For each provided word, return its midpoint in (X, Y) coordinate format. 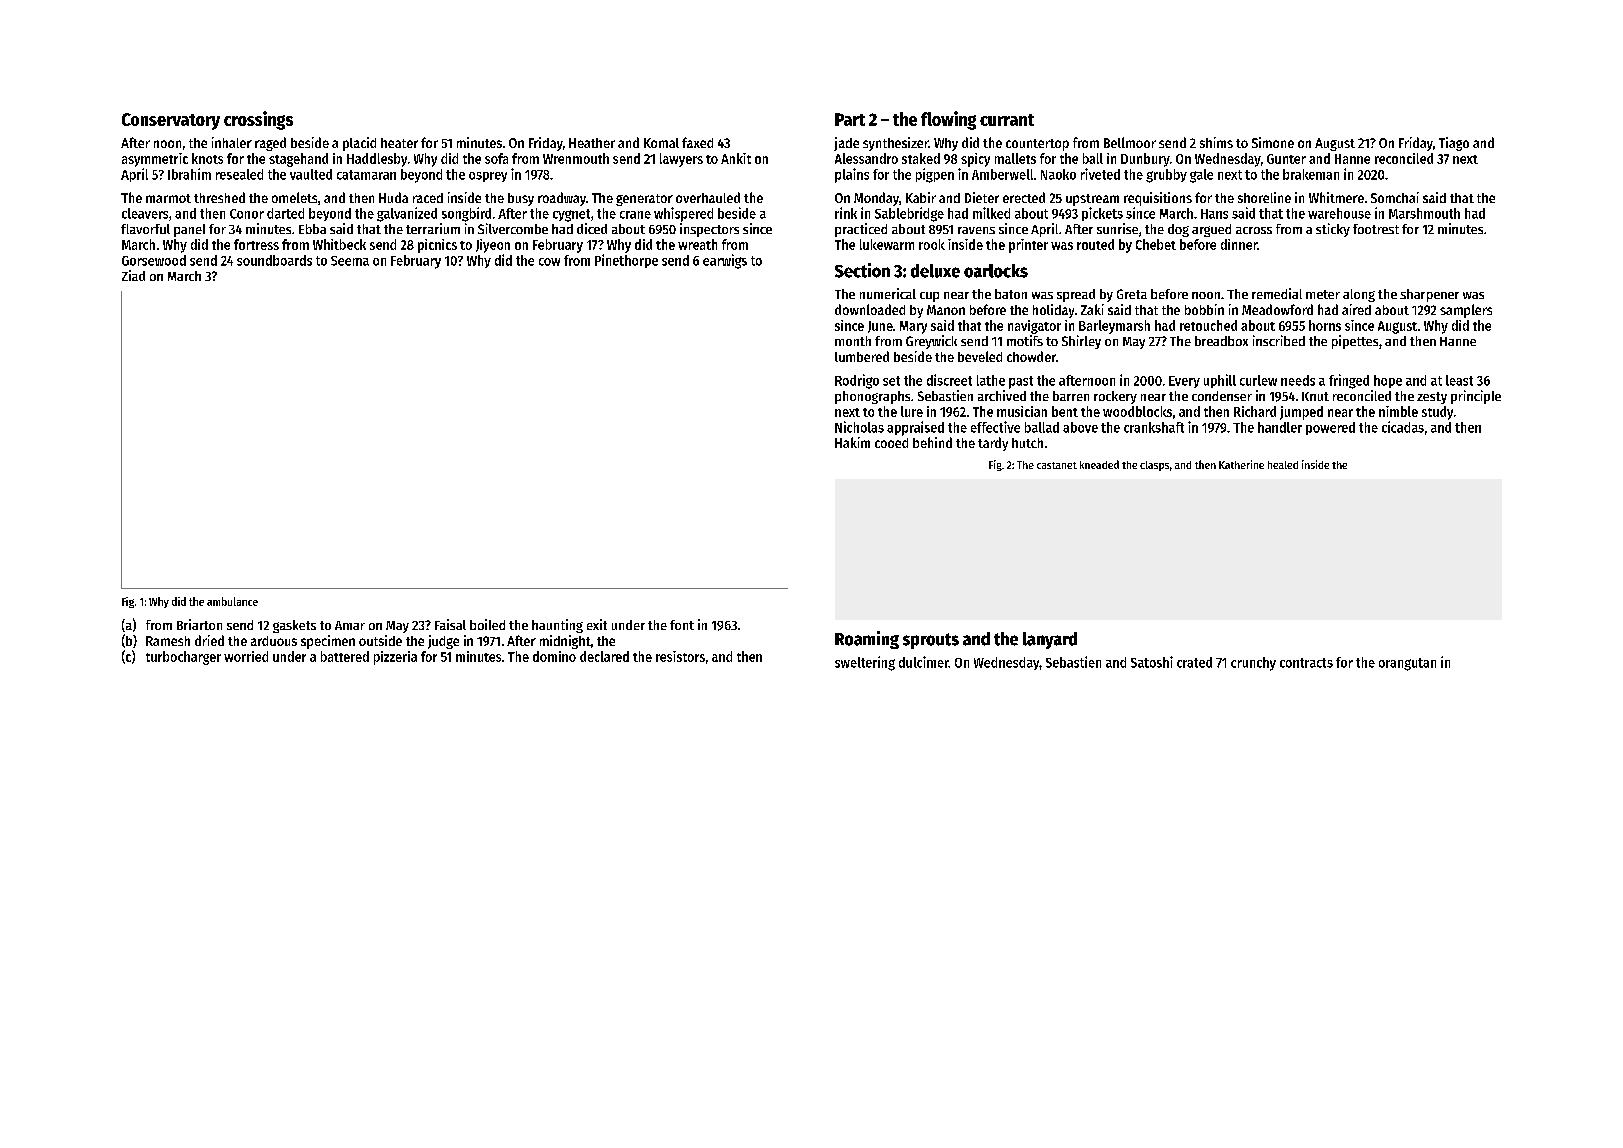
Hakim (852, 442)
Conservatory (171, 121)
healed (1283, 465)
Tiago (1454, 144)
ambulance (232, 601)
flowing (948, 120)
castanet (1057, 465)
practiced (861, 230)
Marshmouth (1424, 213)
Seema (350, 261)
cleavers (145, 213)
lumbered (862, 356)
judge (443, 642)
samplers (1466, 311)
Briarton (199, 624)
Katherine (1241, 464)
